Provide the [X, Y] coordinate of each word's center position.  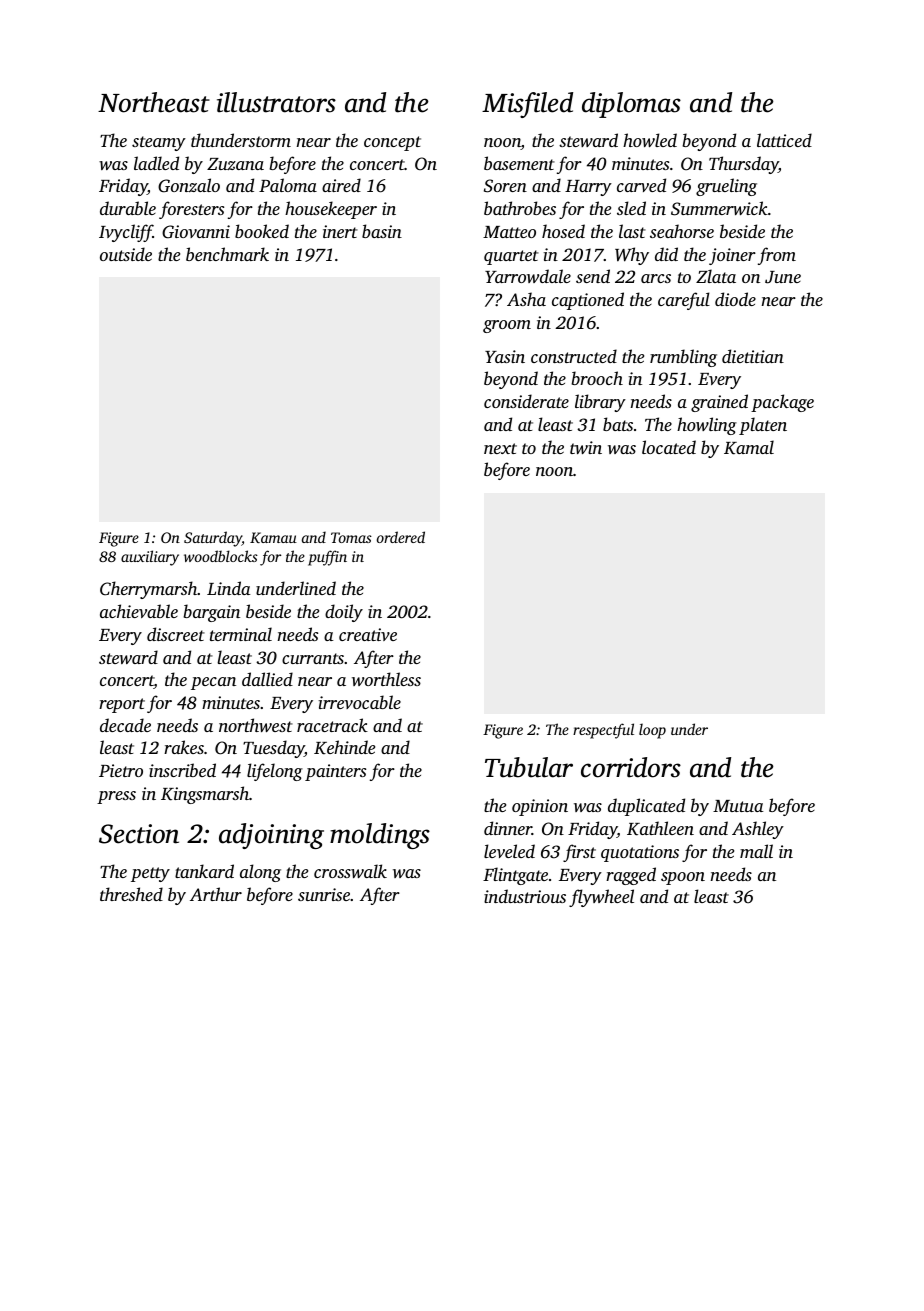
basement [519, 163]
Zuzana [235, 164]
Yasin [505, 356]
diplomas [631, 105]
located [669, 447]
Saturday [213, 539]
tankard [204, 871]
